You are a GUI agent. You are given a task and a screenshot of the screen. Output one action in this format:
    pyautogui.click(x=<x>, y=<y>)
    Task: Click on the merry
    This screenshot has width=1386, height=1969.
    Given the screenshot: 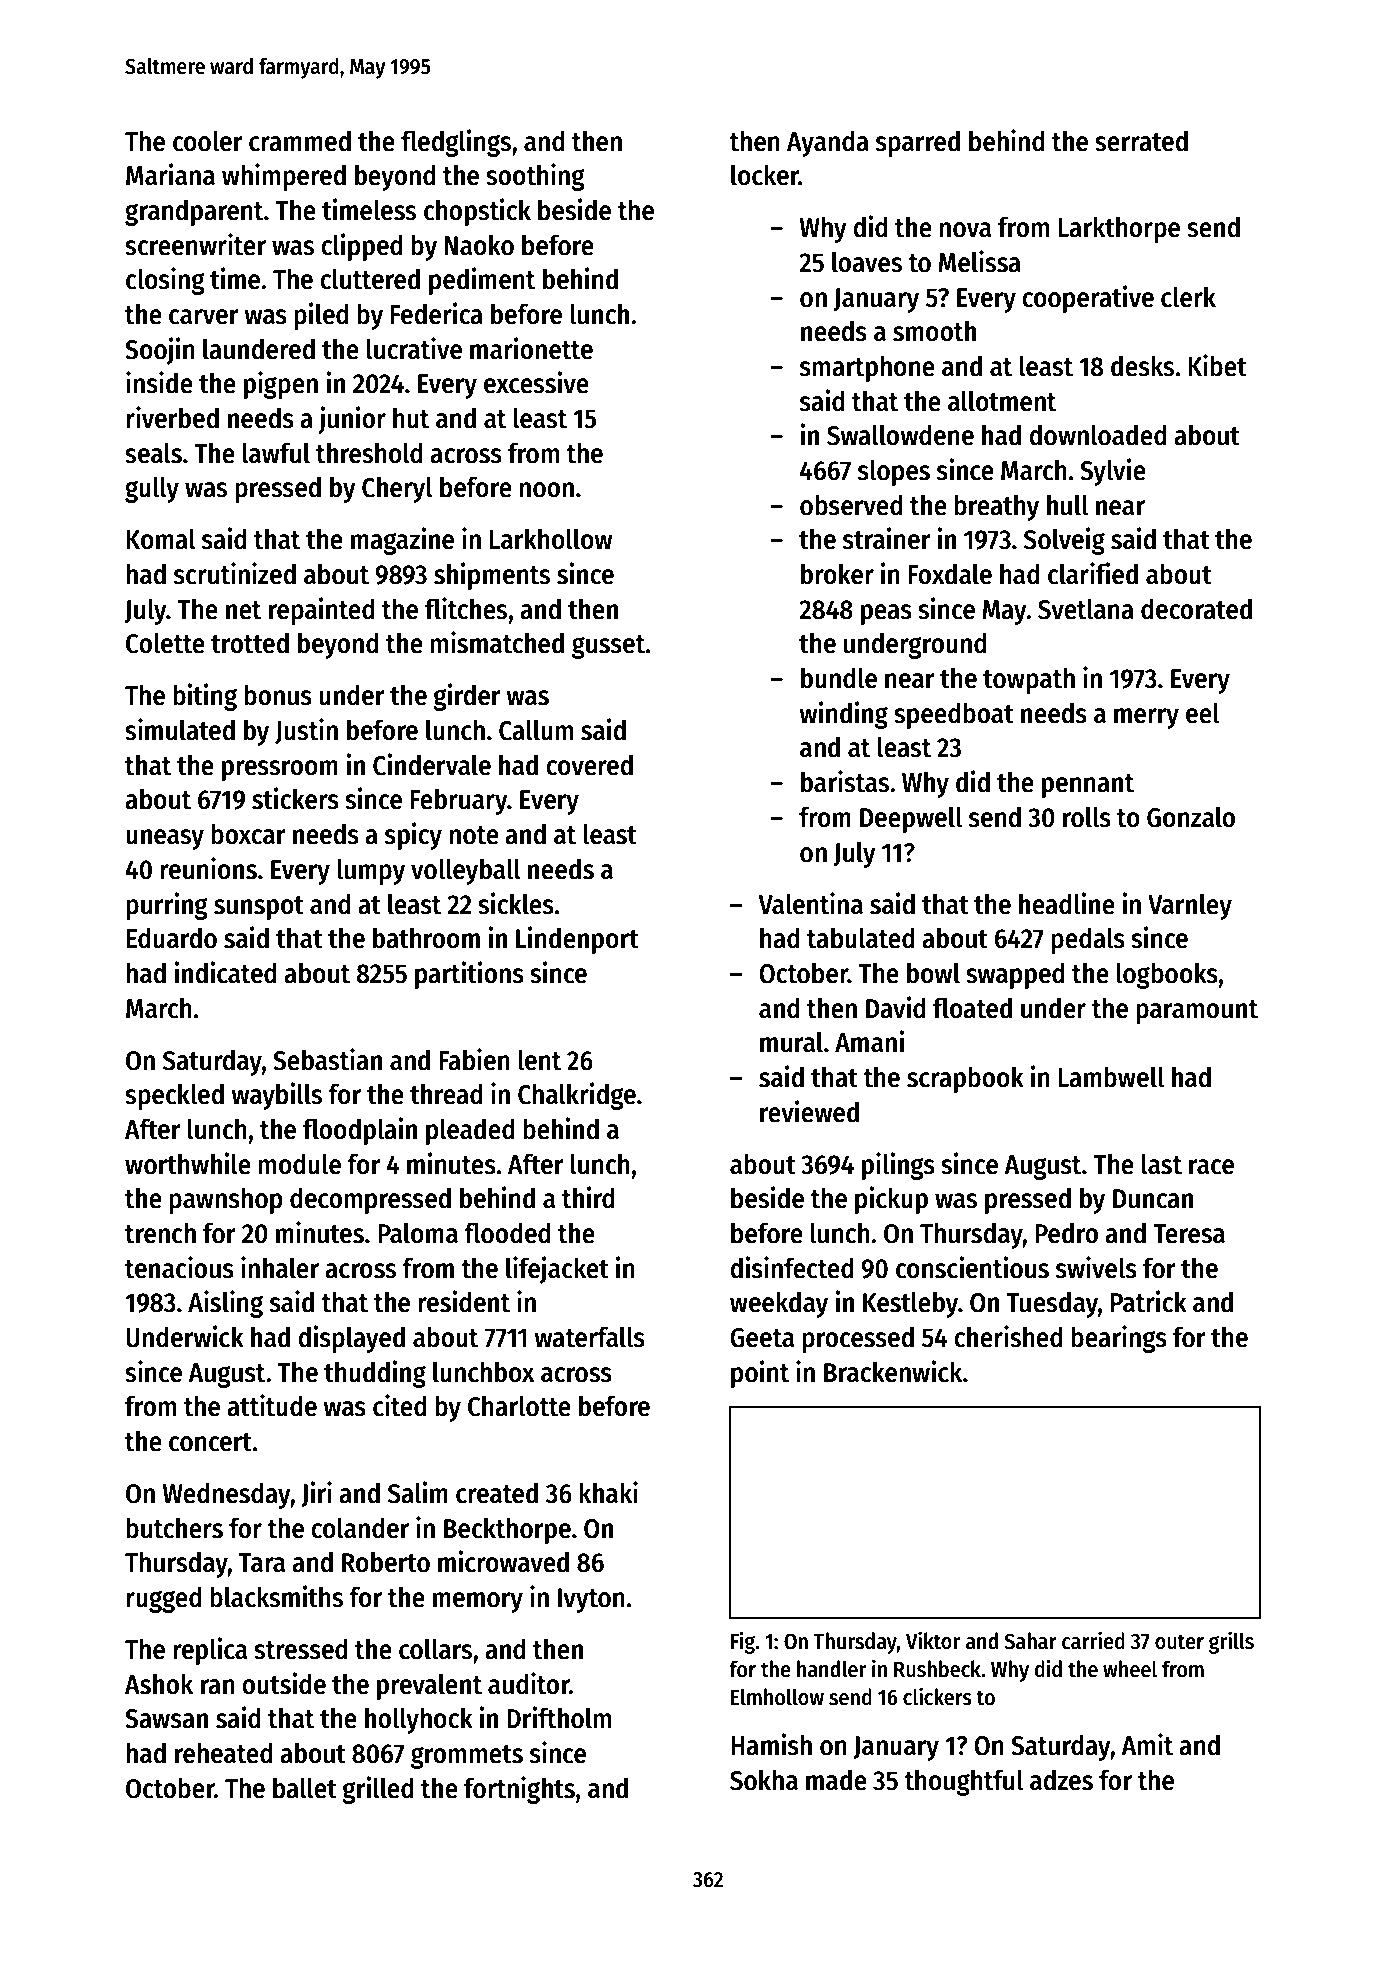 What is the action you would take?
    pyautogui.click(x=1146, y=718)
